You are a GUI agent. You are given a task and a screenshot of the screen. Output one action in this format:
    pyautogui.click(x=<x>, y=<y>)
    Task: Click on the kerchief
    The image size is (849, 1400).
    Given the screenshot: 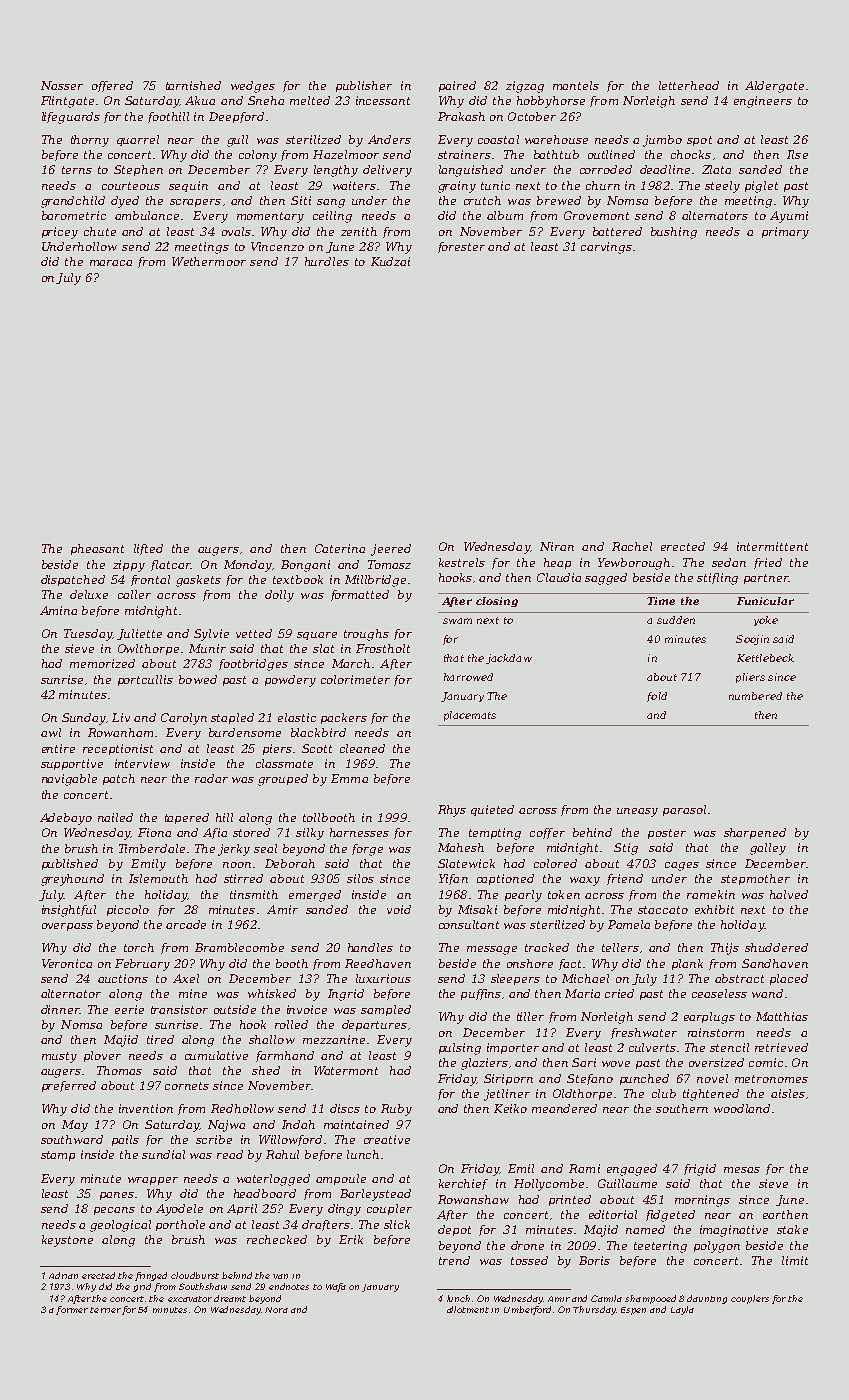 What is the action you would take?
    pyautogui.click(x=463, y=1184)
